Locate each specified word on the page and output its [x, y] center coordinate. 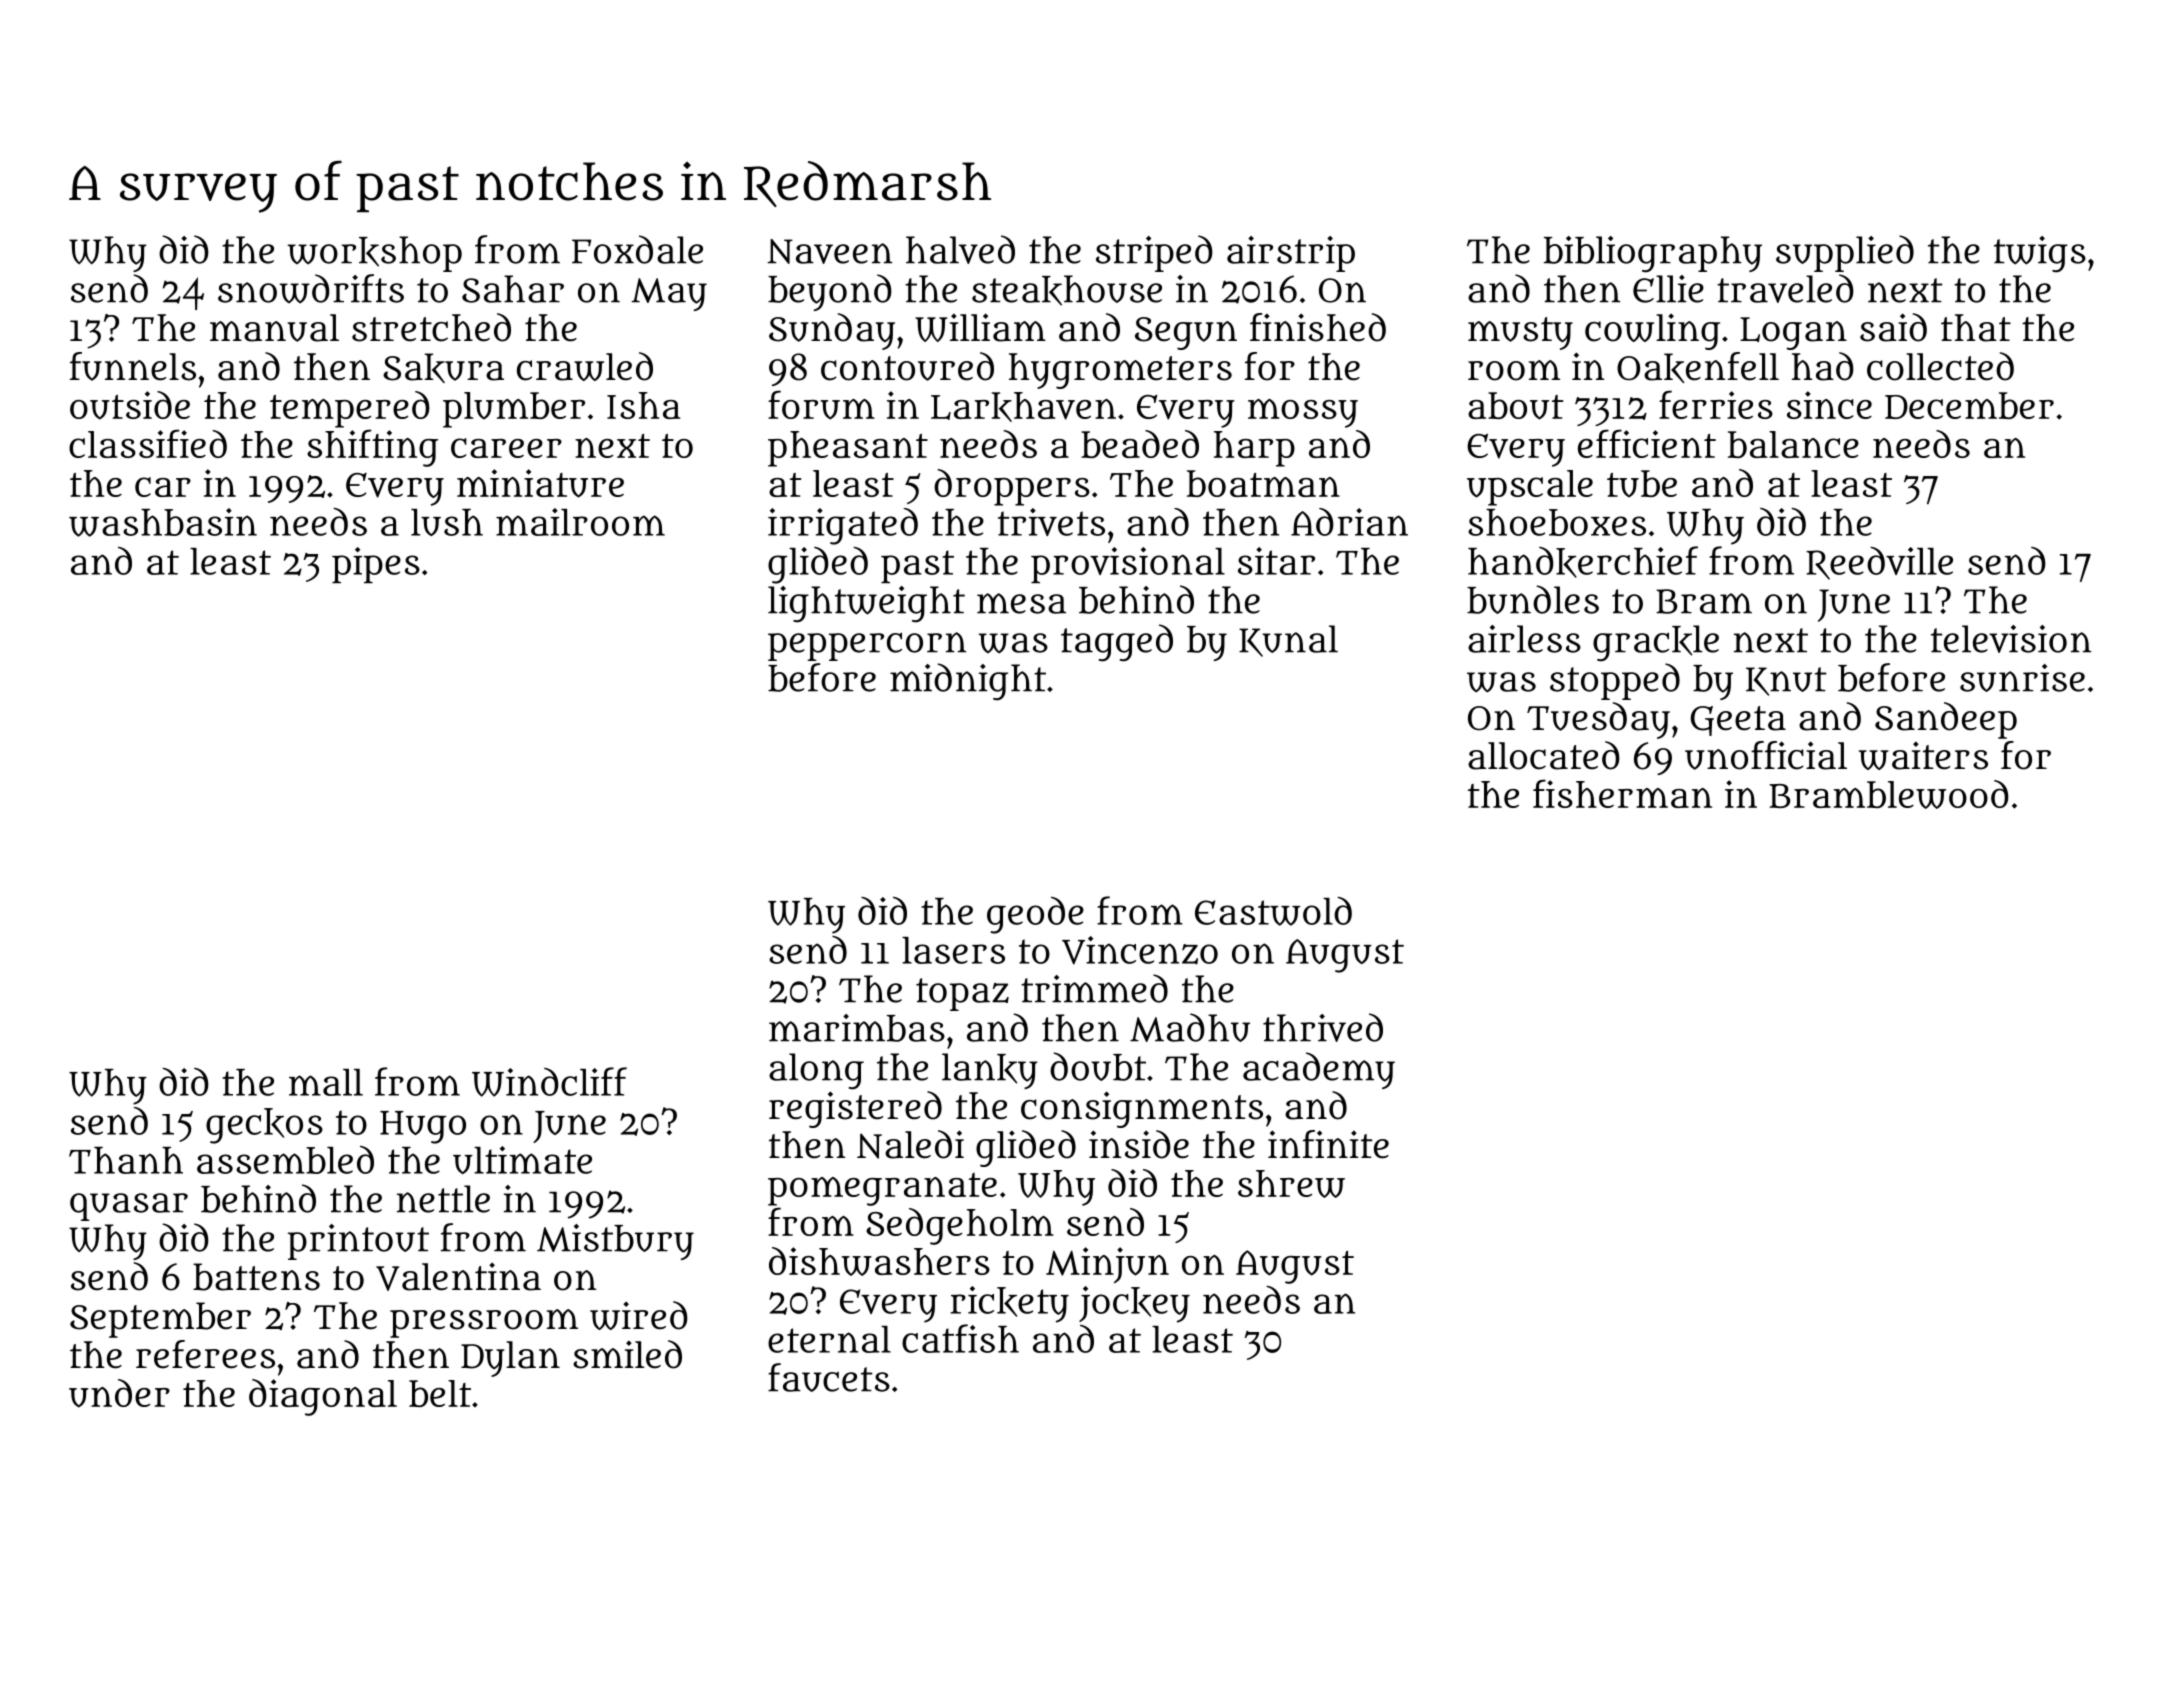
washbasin [163, 522]
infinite [1328, 1144]
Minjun [1107, 1265]
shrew [1291, 1184]
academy [1319, 1070]
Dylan [510, 1359]
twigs [2040, 254]
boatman [1263, 483]
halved [960, 249]
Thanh [126, 1160]
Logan [1793, 333]
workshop [375, 254]
